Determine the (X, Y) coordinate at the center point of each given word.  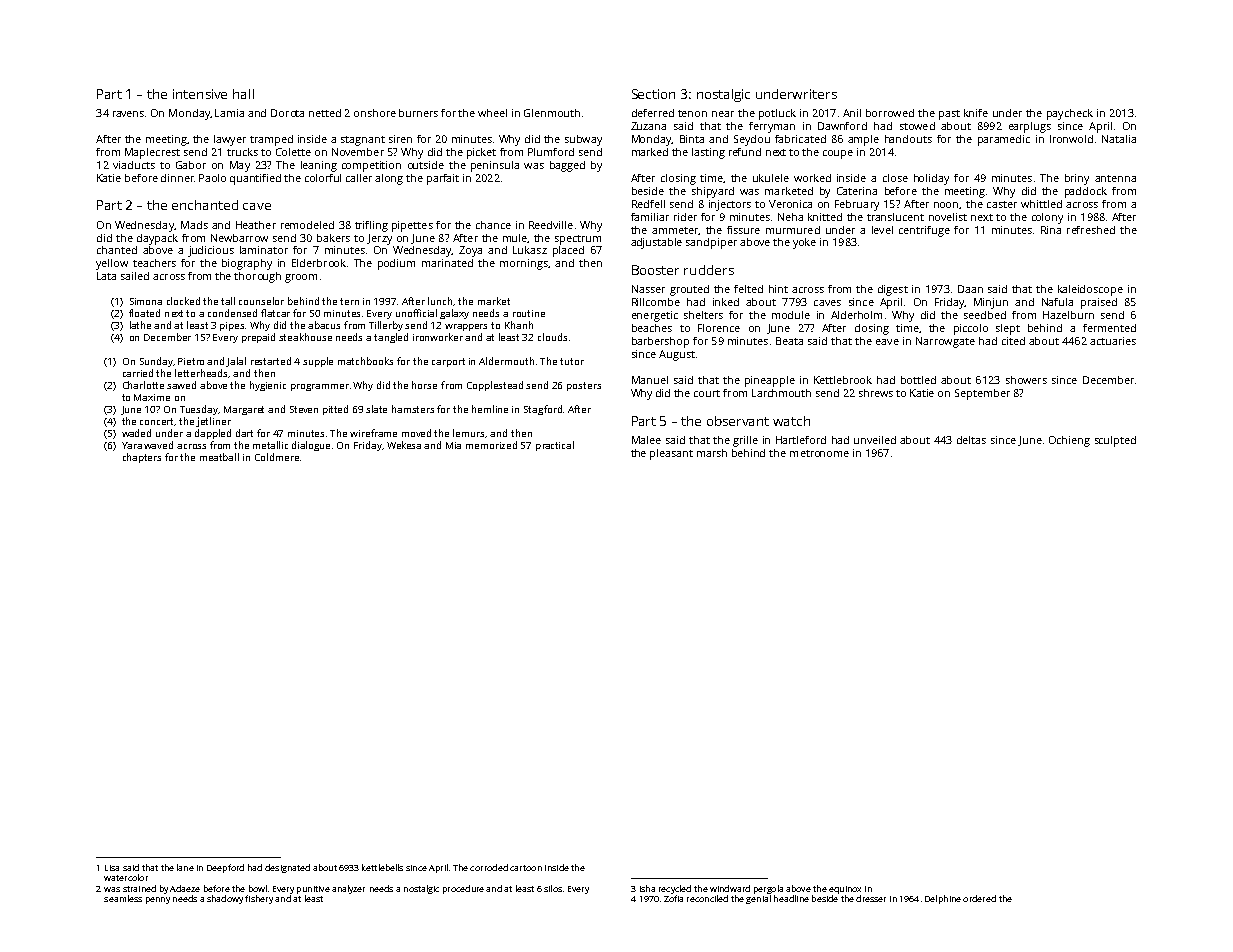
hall (243, 94)
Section (653, 94)
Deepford (225, 868)
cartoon (526, 868)
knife (976, 113)
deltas (971, 440)
